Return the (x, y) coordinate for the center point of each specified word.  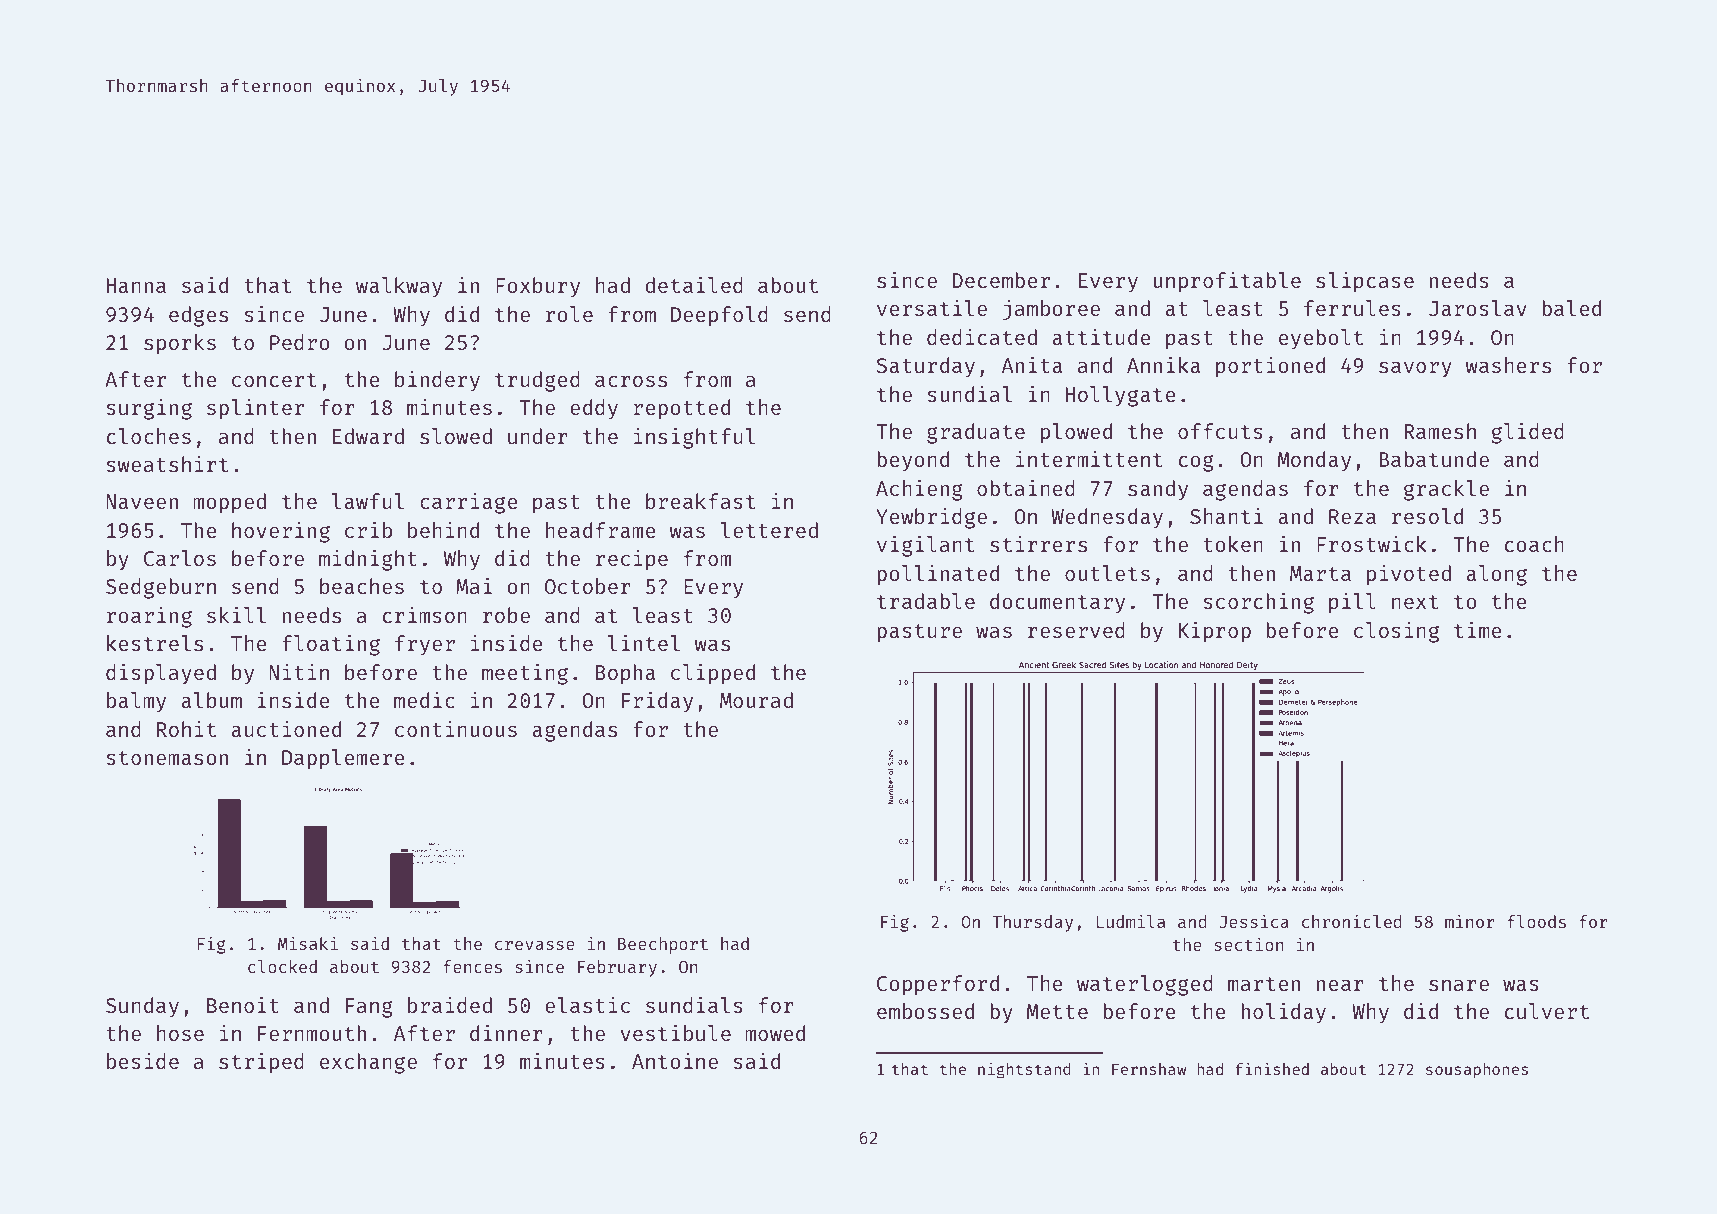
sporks (180, 344)
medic (424, 699)
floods (1536, 921)
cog (1196, 463)
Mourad (756, 700)
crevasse (535, 945)
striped (261, 1063)
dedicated (982, 337)
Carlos (180, 558)
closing (1396, 632)
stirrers (1038, 544)
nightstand (1024, 1070)
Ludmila (1131, 921)
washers (1508, 365)
